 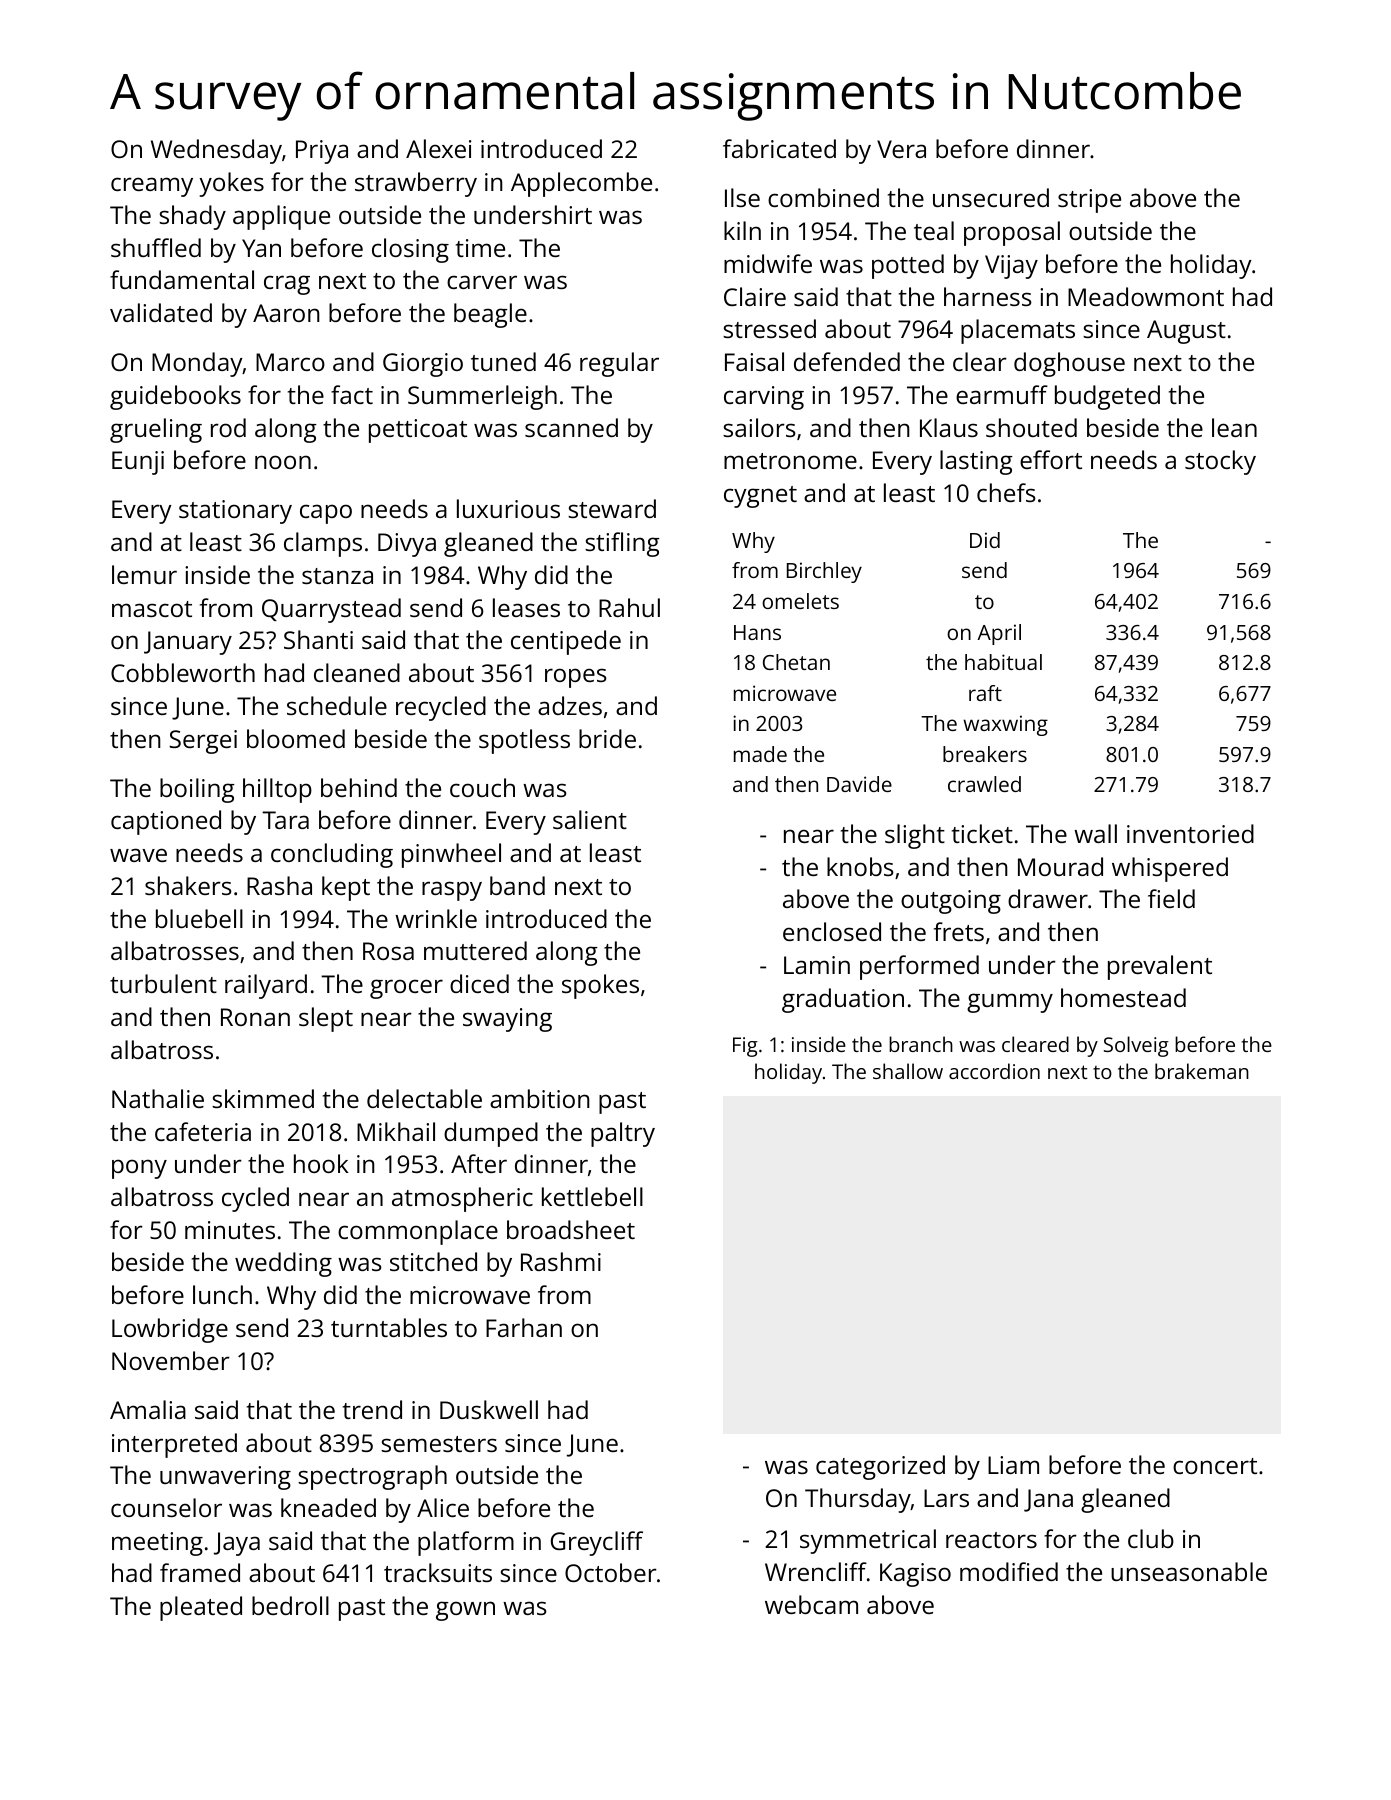 What do you see at coordinates (1190, 833) in the document?
I see `inventoried` at bounding box center [1190, 833].
